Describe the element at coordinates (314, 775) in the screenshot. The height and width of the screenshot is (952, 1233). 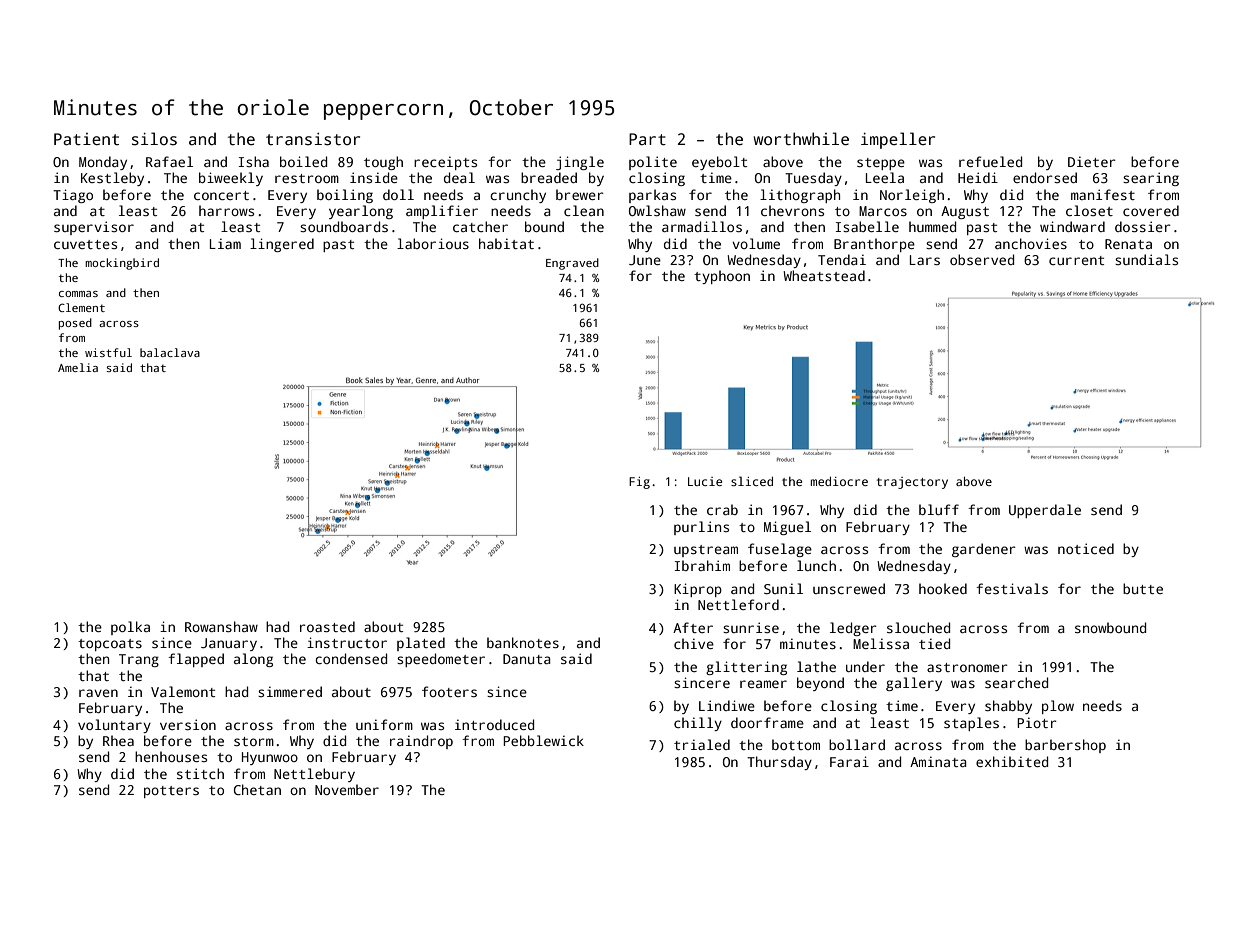
I see `Nettlebury` at that location.
